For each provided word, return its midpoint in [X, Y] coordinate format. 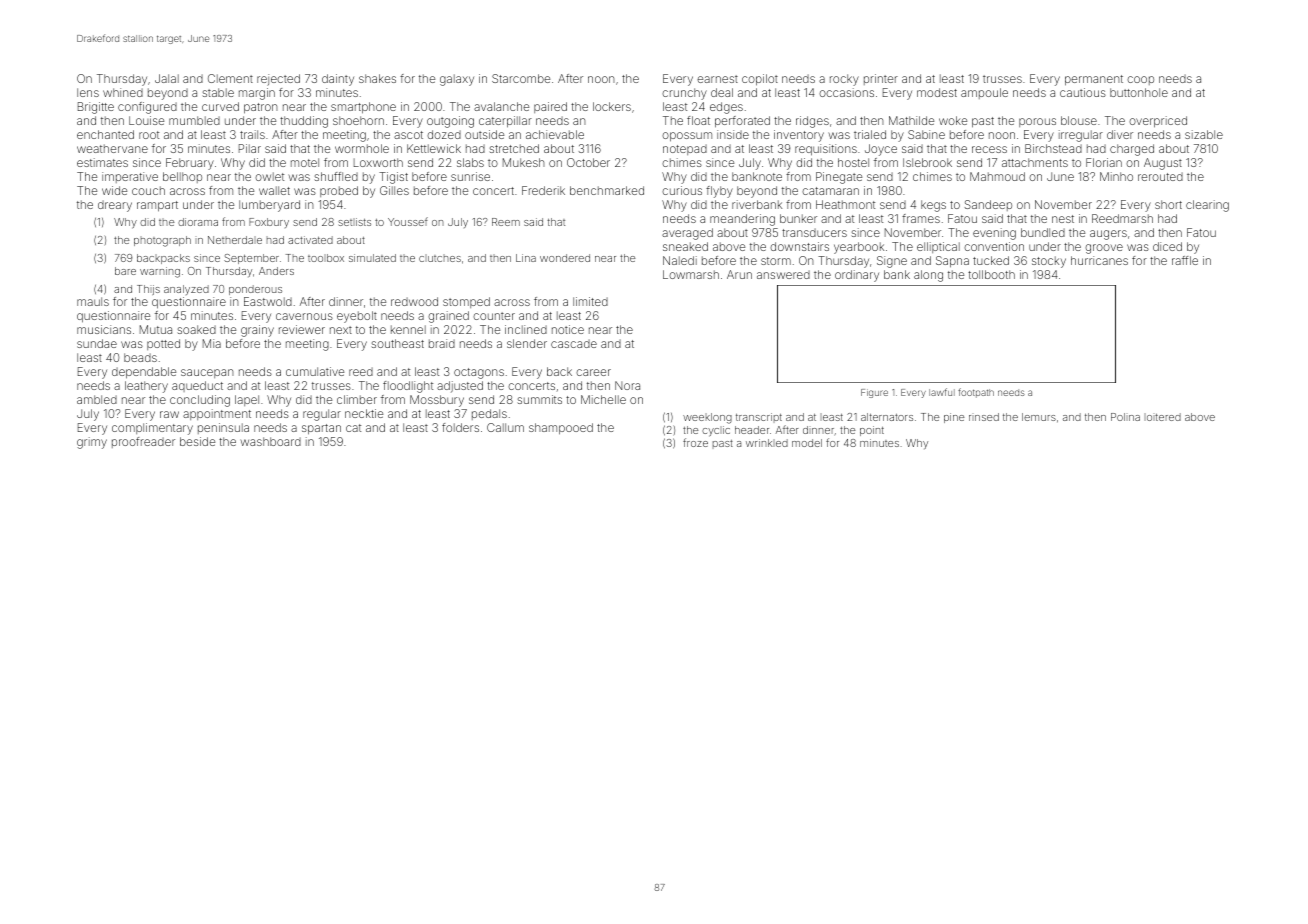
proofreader [143, 442]
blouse [1079, 120]
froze [695, 442]
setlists [354, 222]
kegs [933, 206]
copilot [760, 80]
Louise [146, 120]
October [588, 162]
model [807, 443]
